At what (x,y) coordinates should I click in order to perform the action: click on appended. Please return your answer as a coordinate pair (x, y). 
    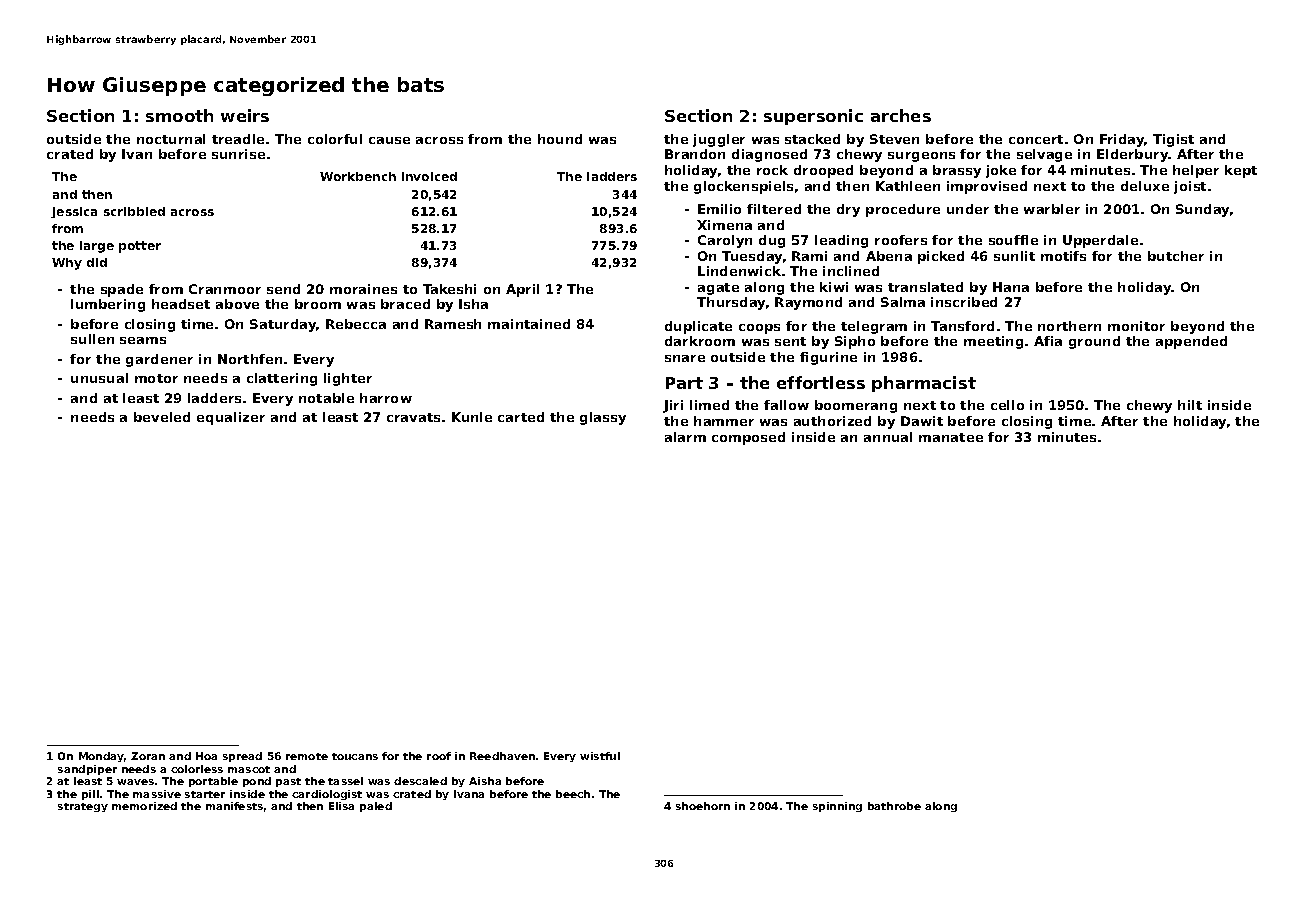
    Looking at the image, I should click on (1191, 342).
